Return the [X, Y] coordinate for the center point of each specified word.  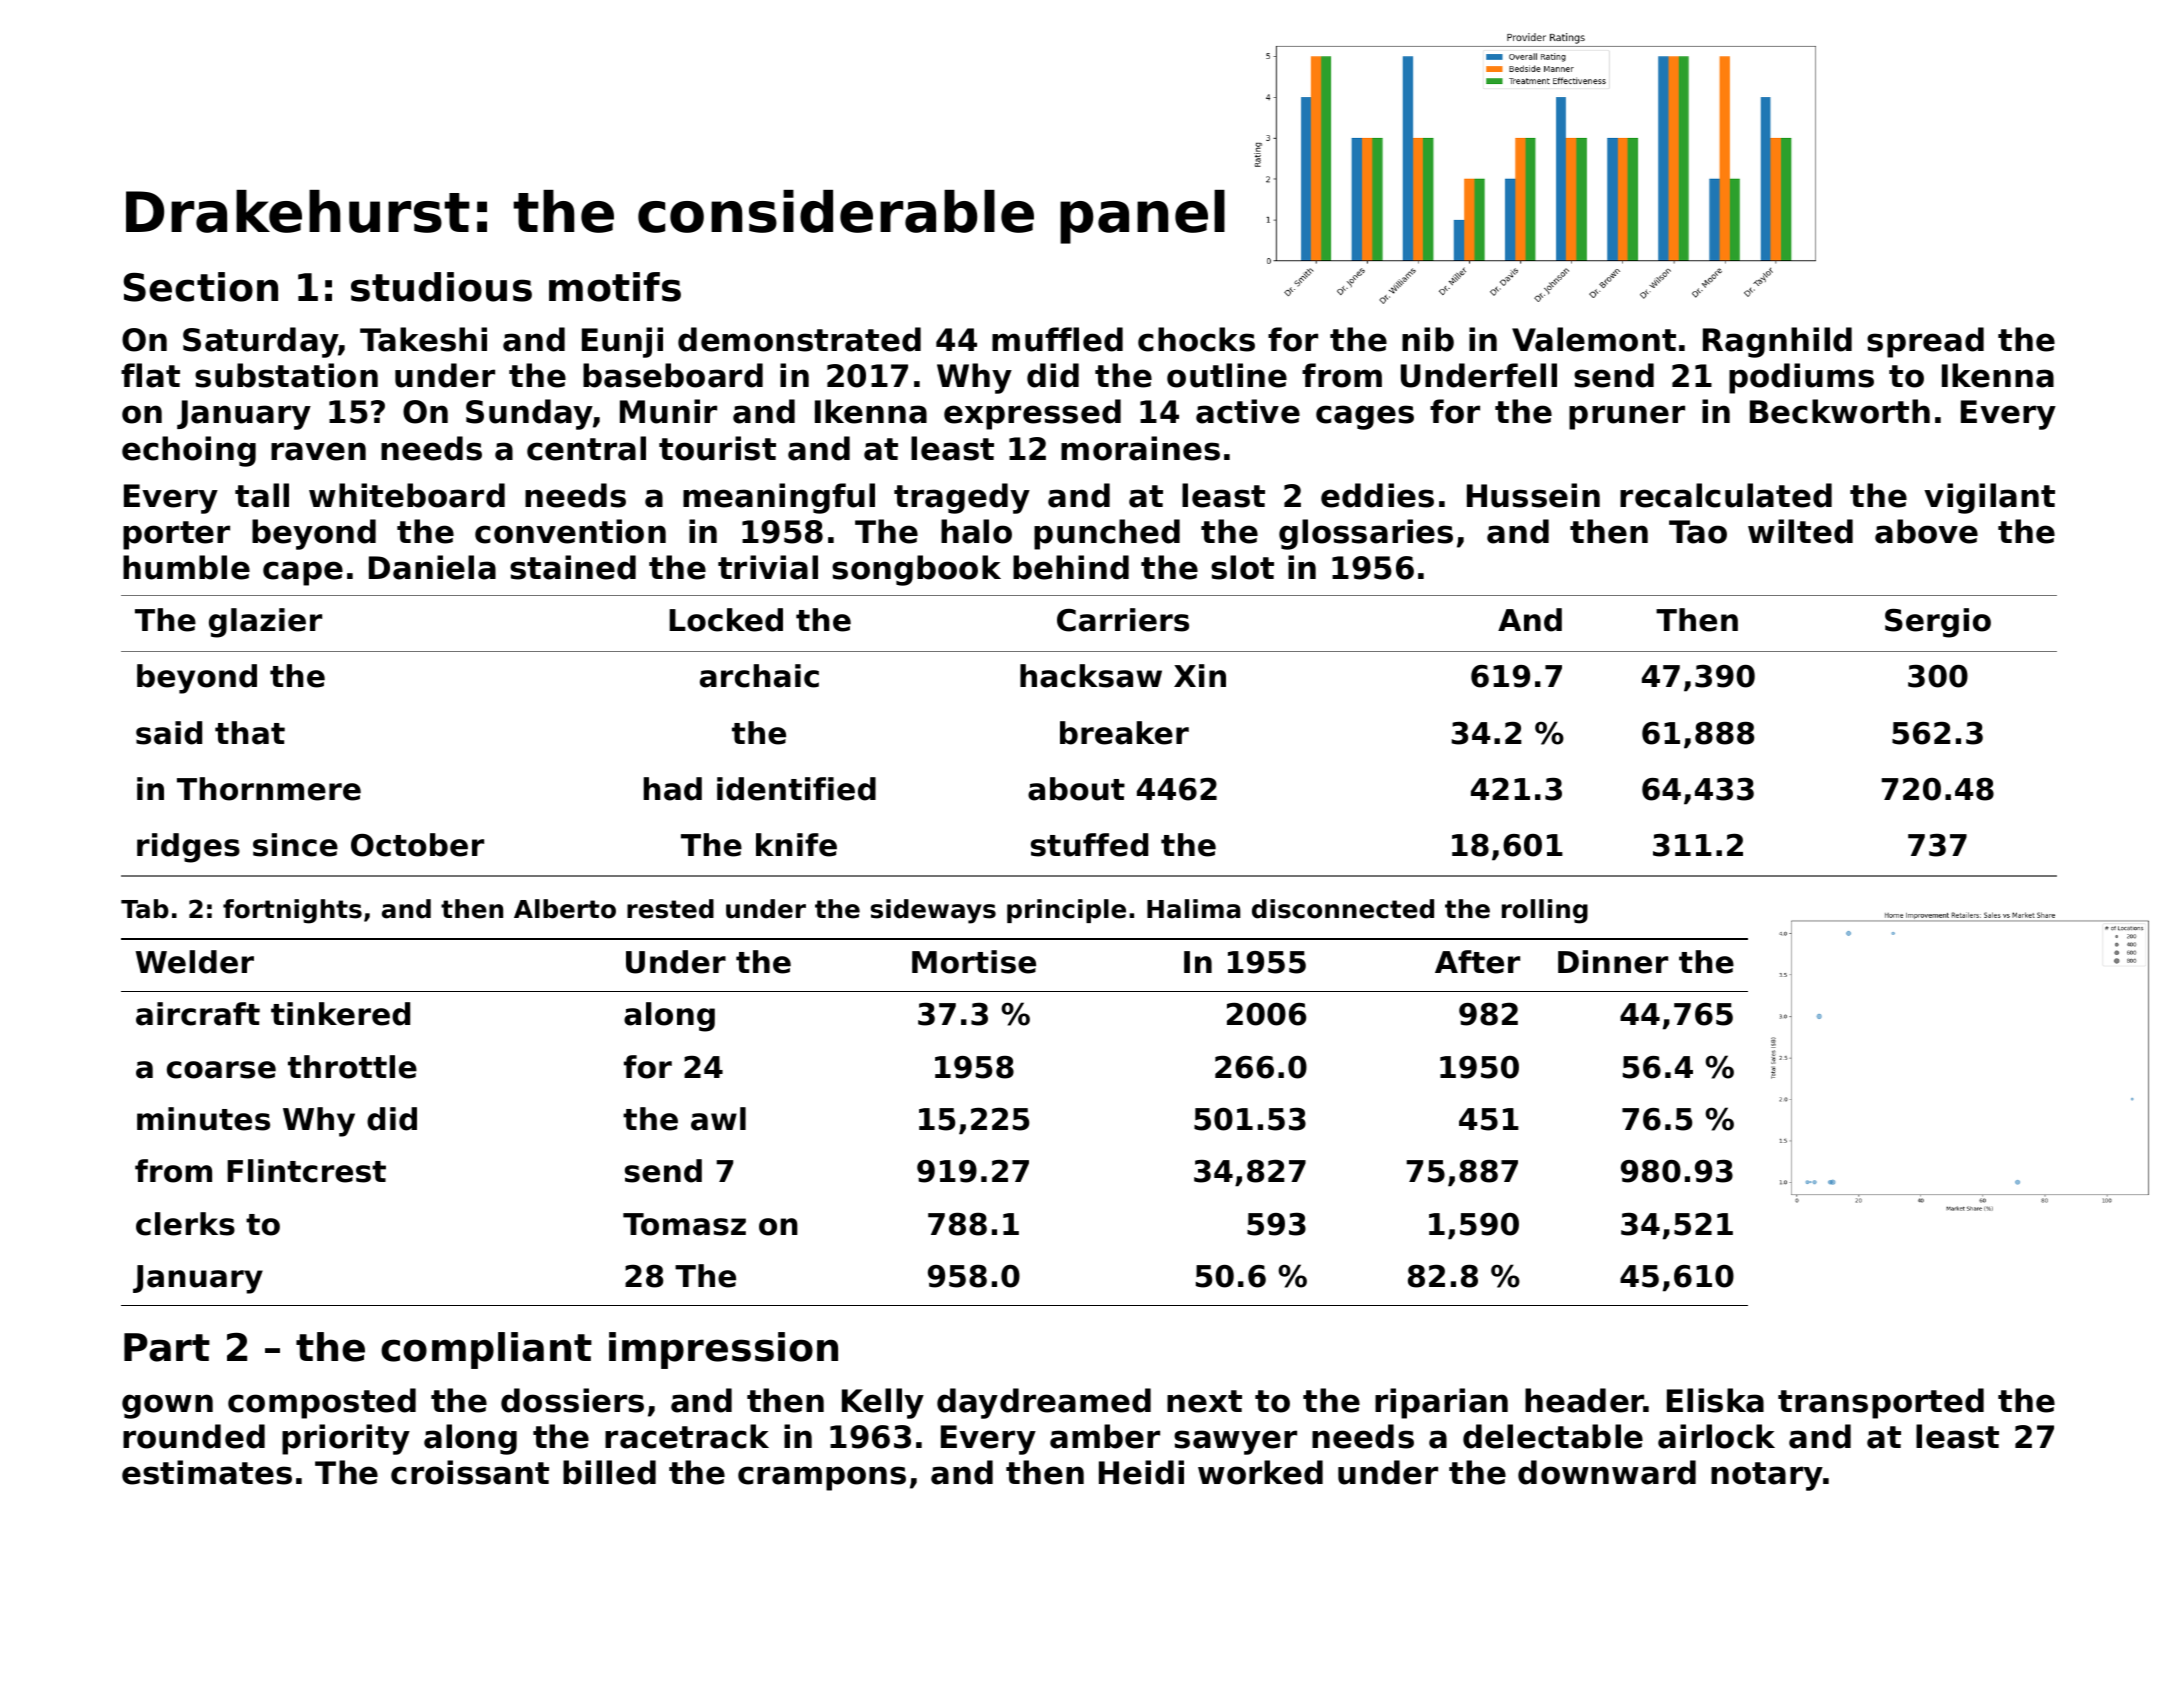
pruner [1627, 417]
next [1204, 1401]
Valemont [1594, 339]
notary [1767, 1476]
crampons [822, 1478]
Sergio [1938, 623]
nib [1428, 339]
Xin [1200, 675]
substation [286, 375]
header [1585, 1400]
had [673, 789]
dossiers [572, 1400]
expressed [1032, 414]
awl [718, 1119]
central [586, 448]
